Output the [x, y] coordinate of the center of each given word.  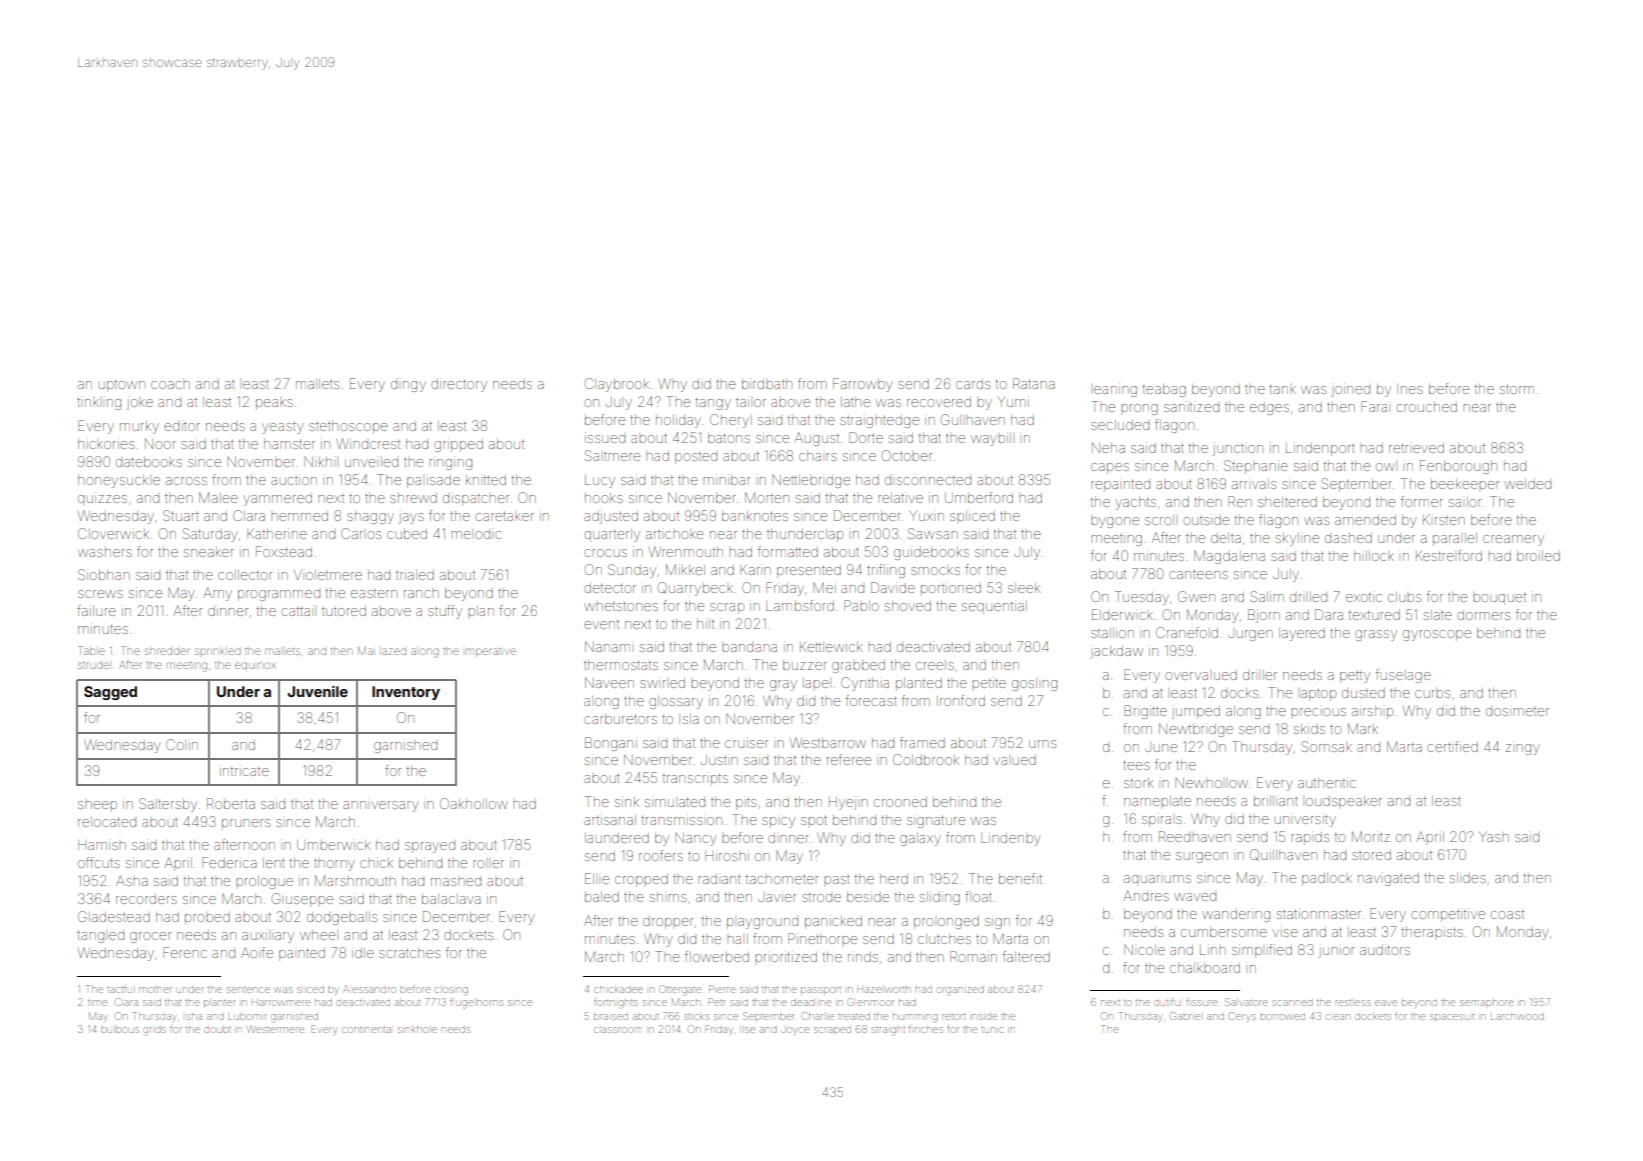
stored [1371, 855]
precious [1318, 712]
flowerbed [717, 956]
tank [1283, 389]
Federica [229, 862]
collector [245, 575]
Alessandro [370, 989]
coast [1507, 914]
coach [170, 385]
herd [894, 879]
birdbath [767, 384]
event [601, 624]
